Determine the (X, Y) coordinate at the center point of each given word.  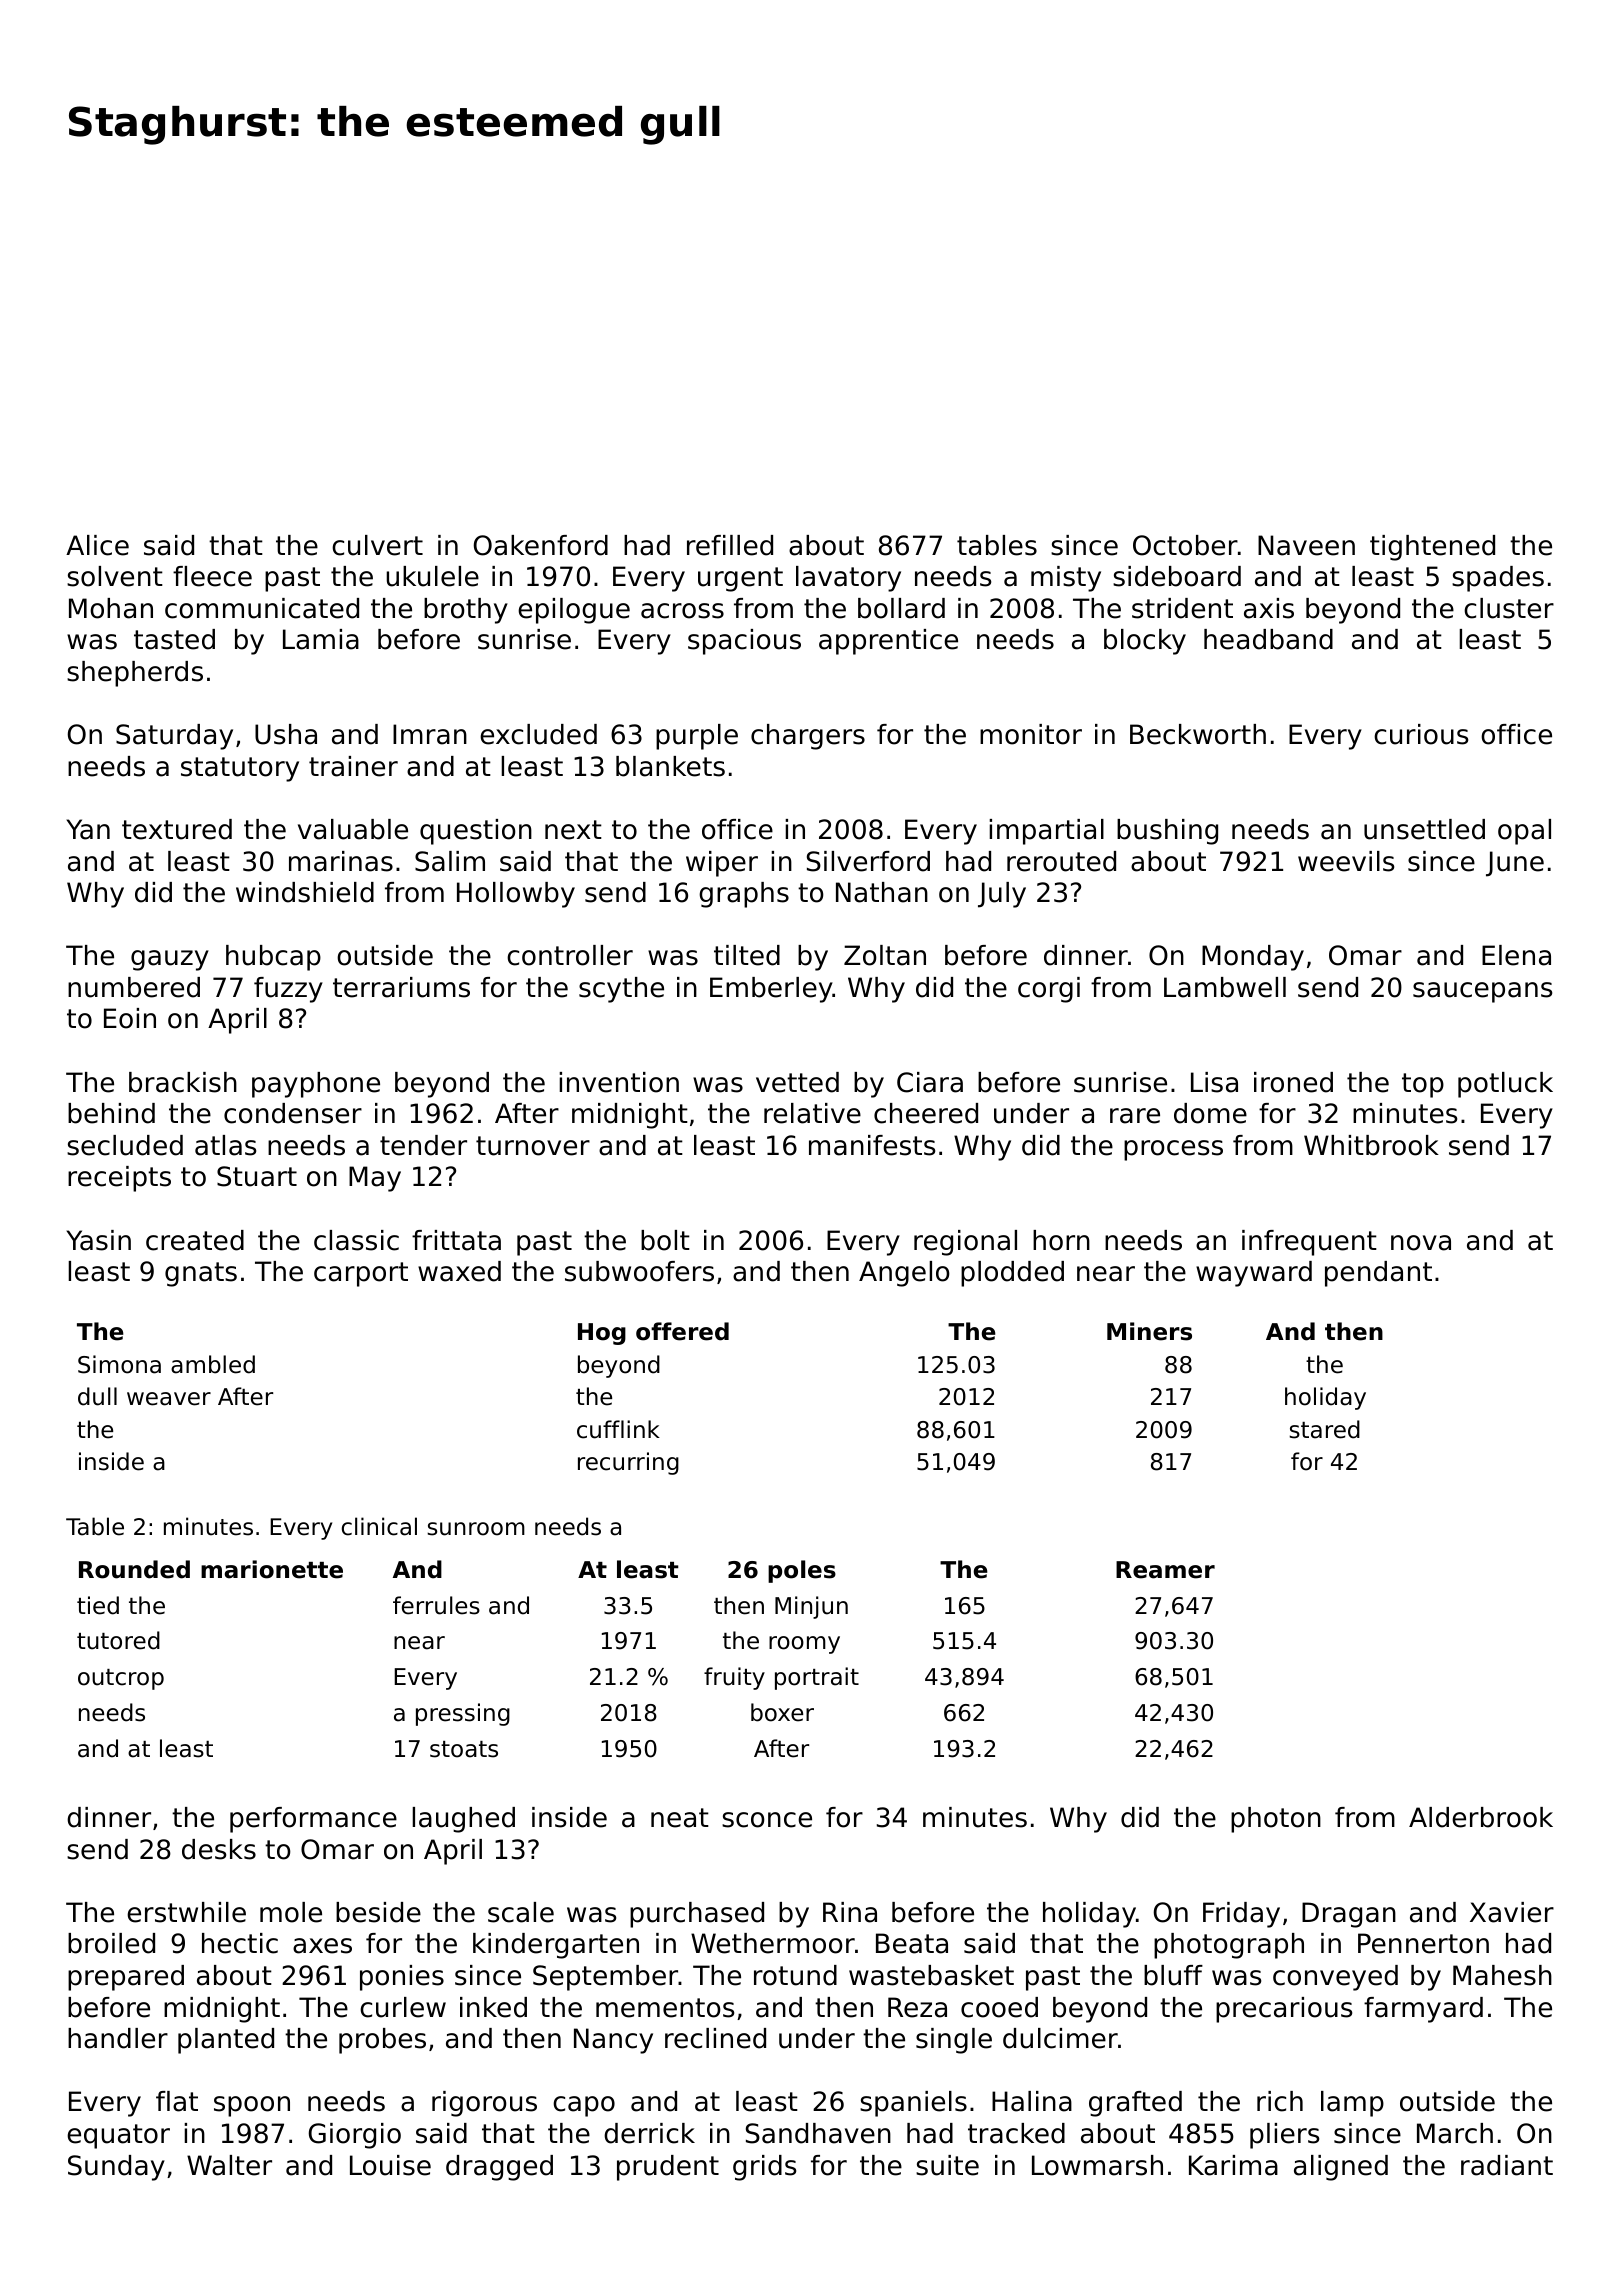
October (1185, 545)
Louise (390, 2165)
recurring (628, 1463)
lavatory (848, 579)
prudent (668, 2168)
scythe (621, 990)
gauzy (170, 960)
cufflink (618, 1429)
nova (1421, 1243)
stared (1324, 1429)
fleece (212, 576)
